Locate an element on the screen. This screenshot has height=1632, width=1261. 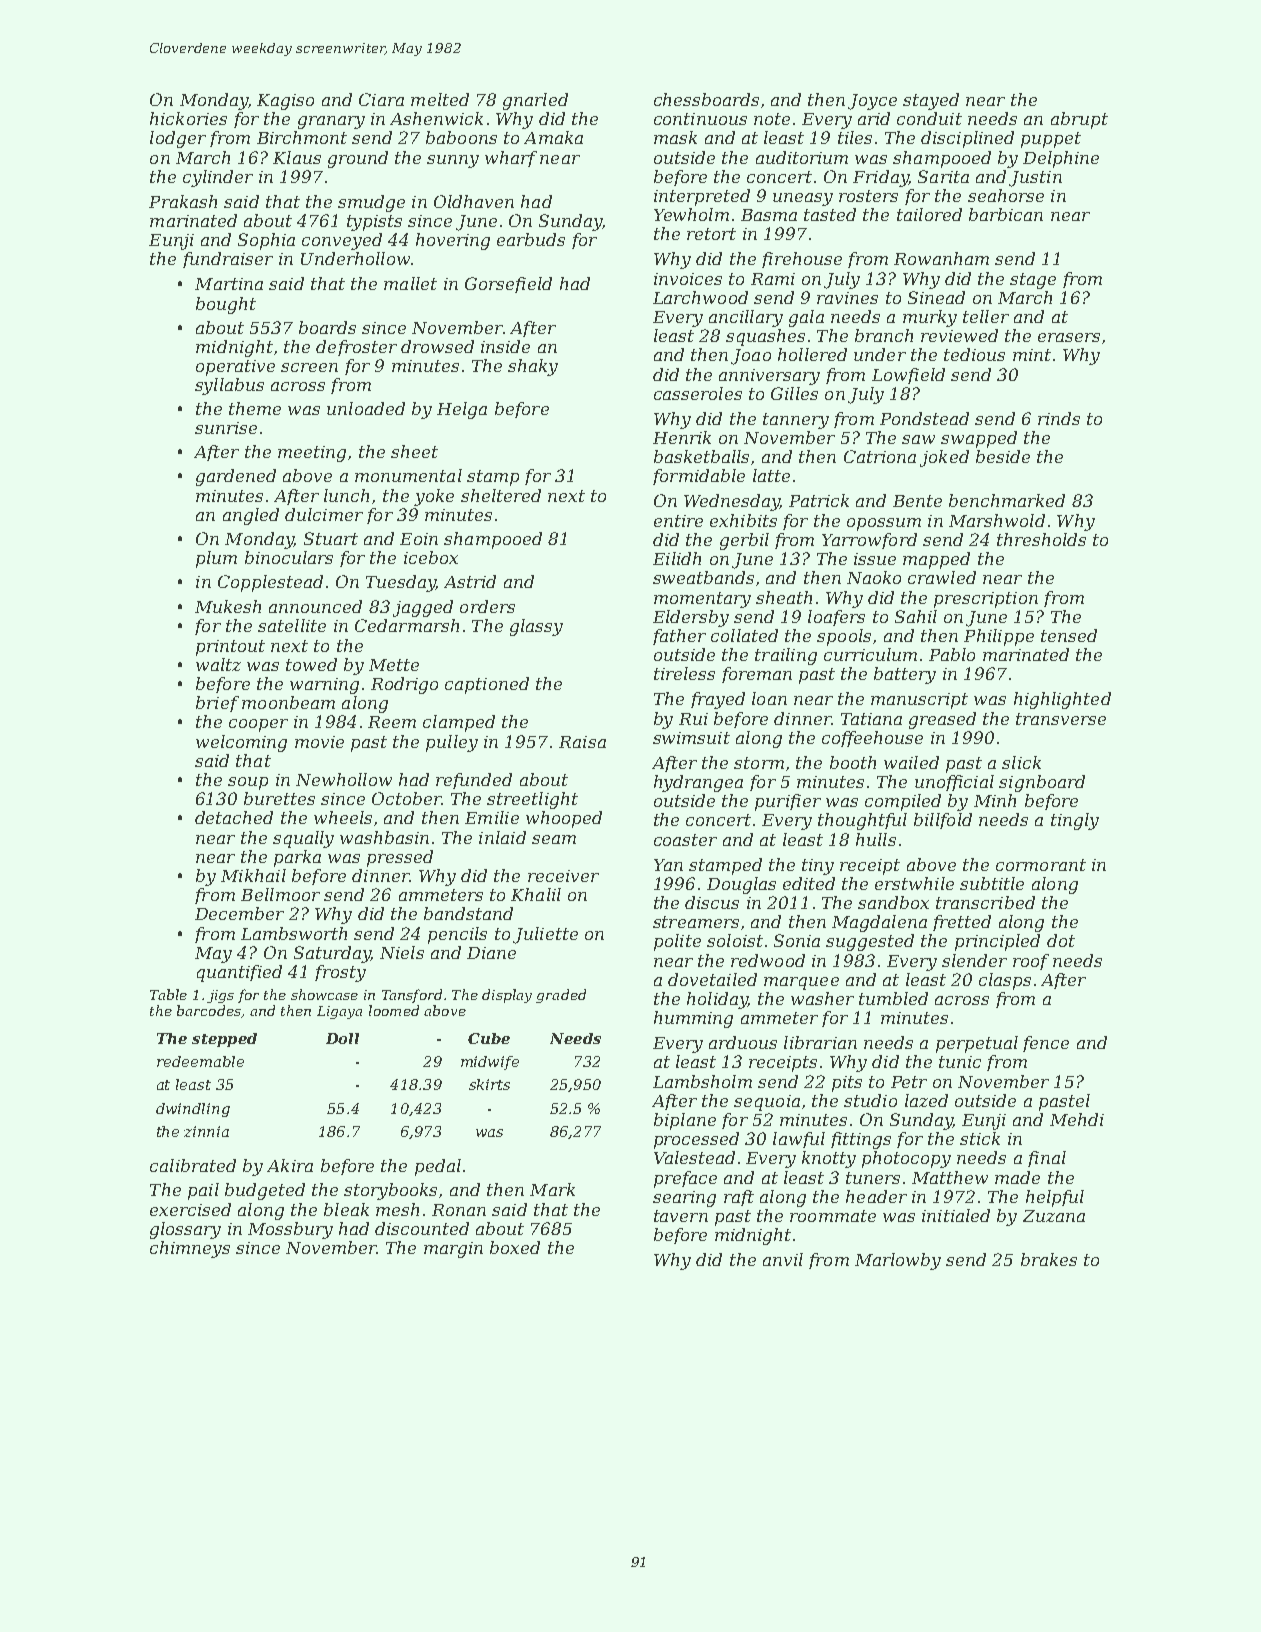
gerbil is located at coordinates (744, 541).
